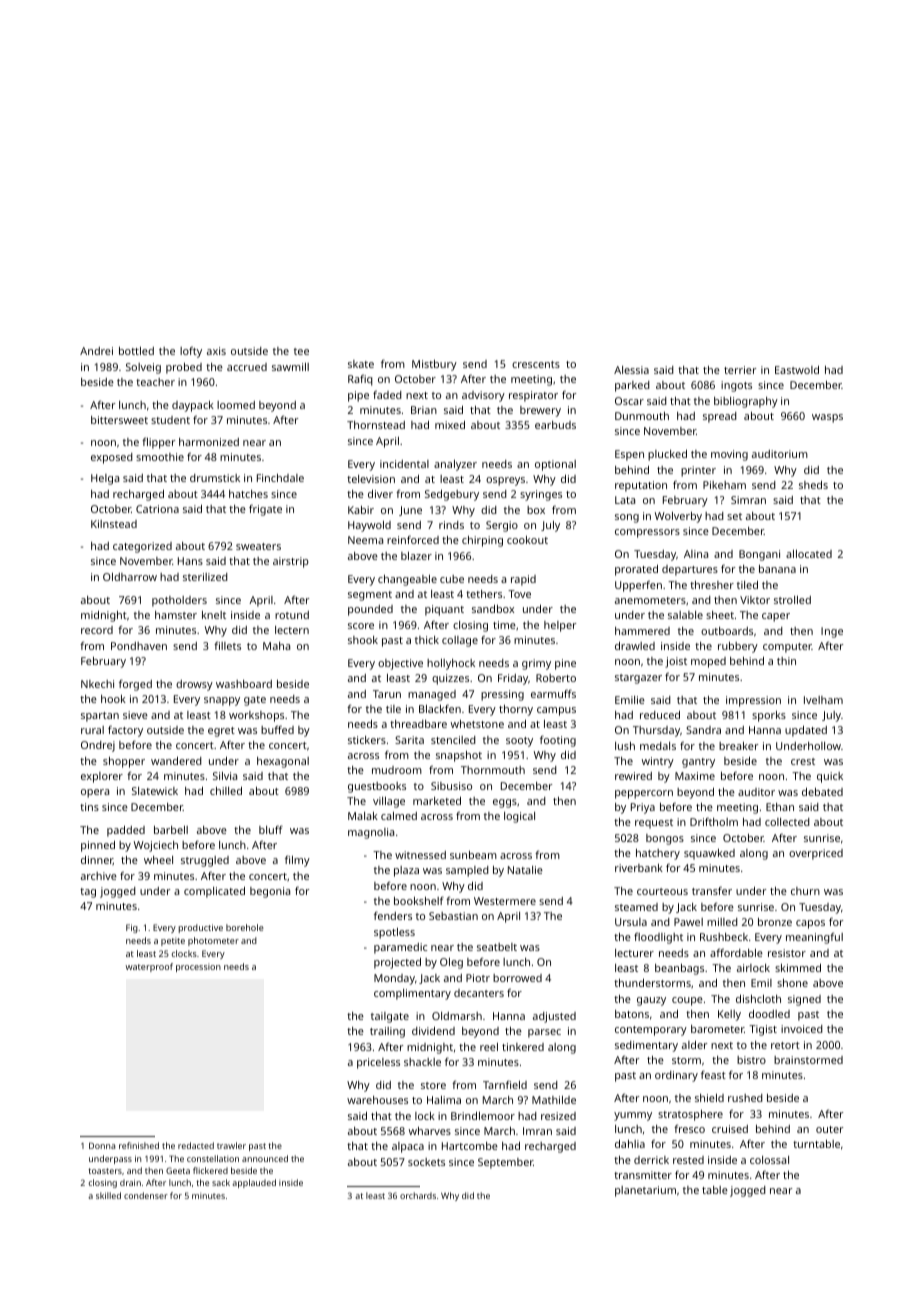  Describe the element at coordinates (805, 891) in the screenshot. I see `churn` at that location.
